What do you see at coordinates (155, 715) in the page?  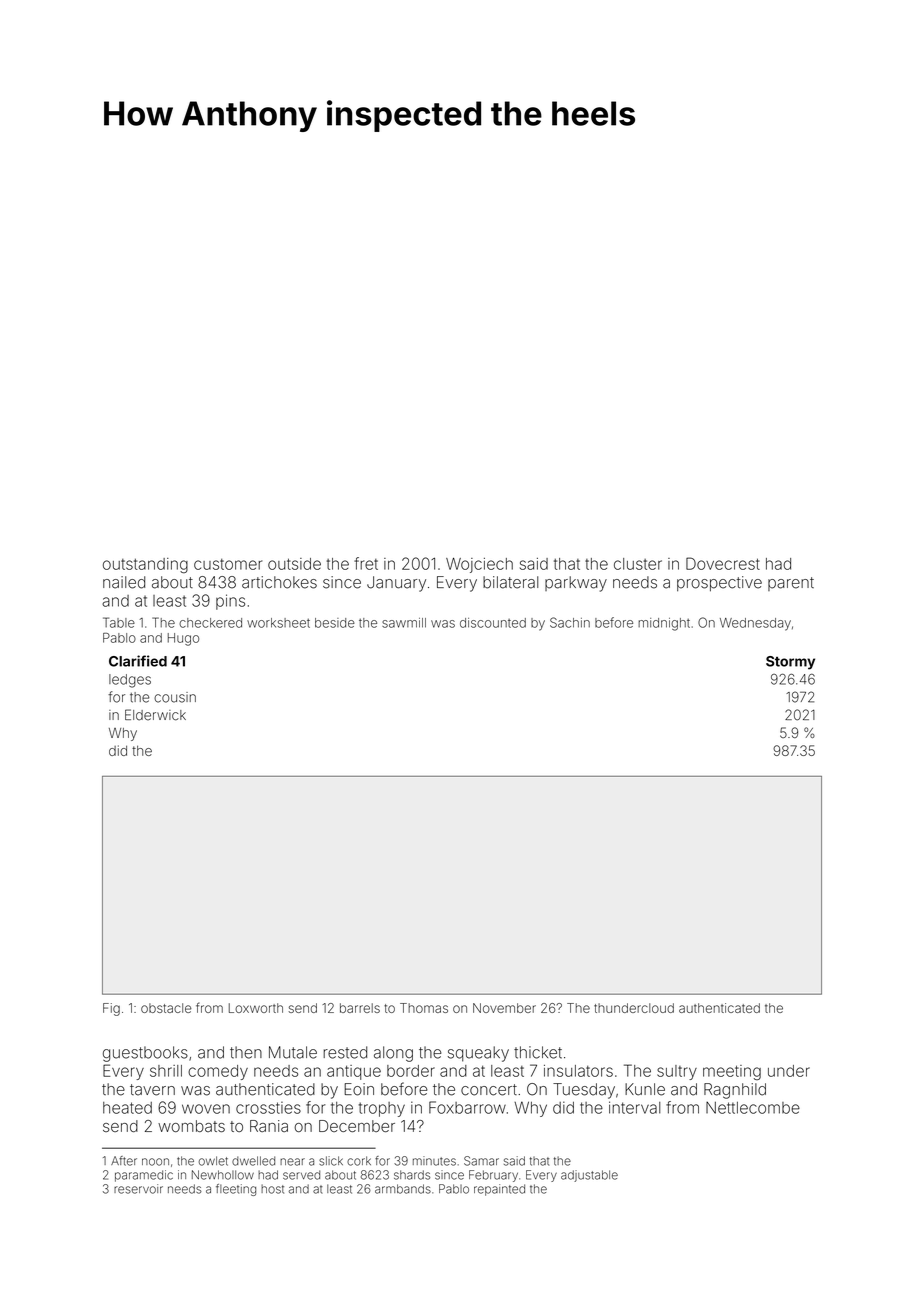 I see `Elderwick` at bounding box center [155, 715].
